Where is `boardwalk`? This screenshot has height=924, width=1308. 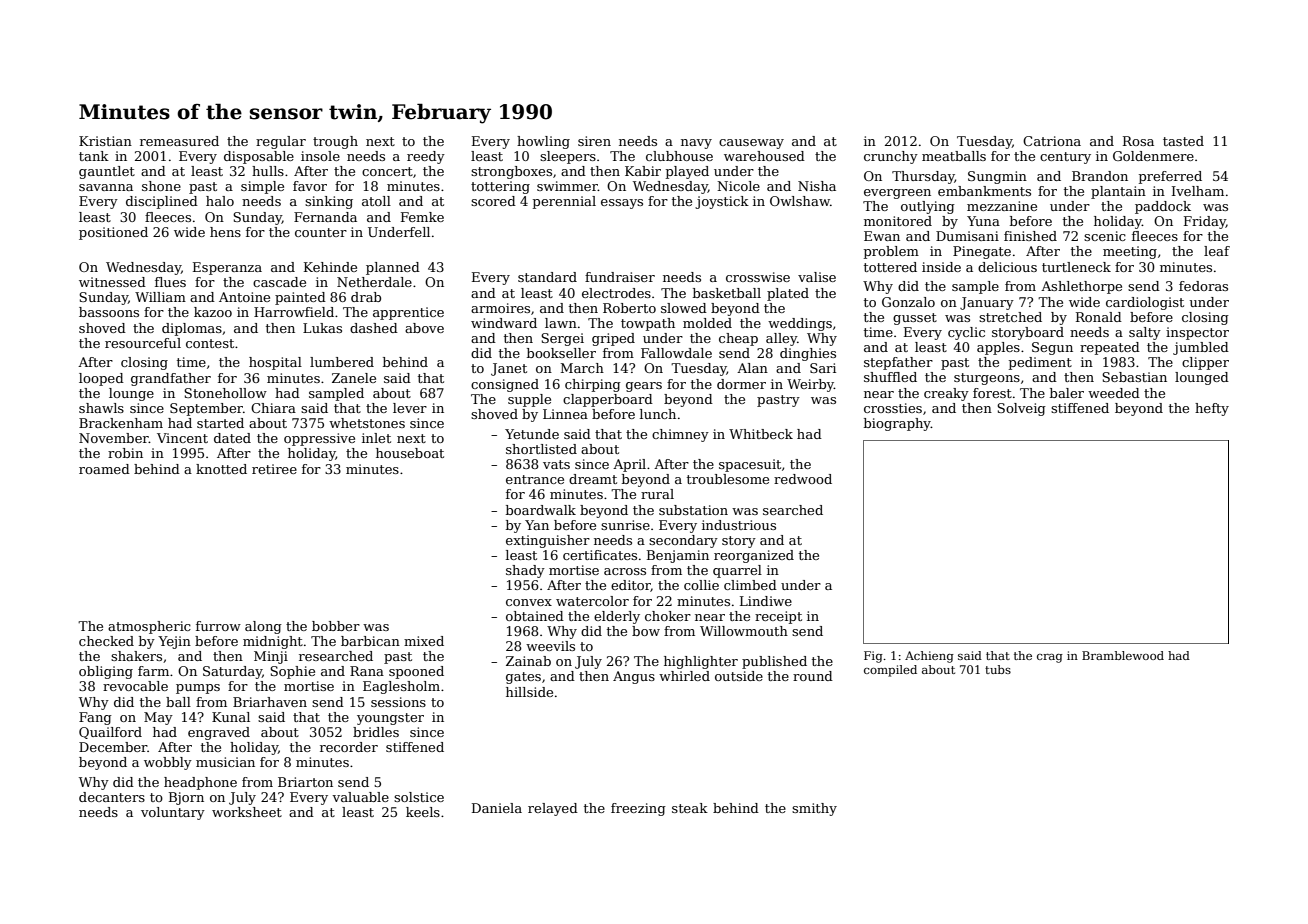 boardwalk is located at coordinates (541, 510).
